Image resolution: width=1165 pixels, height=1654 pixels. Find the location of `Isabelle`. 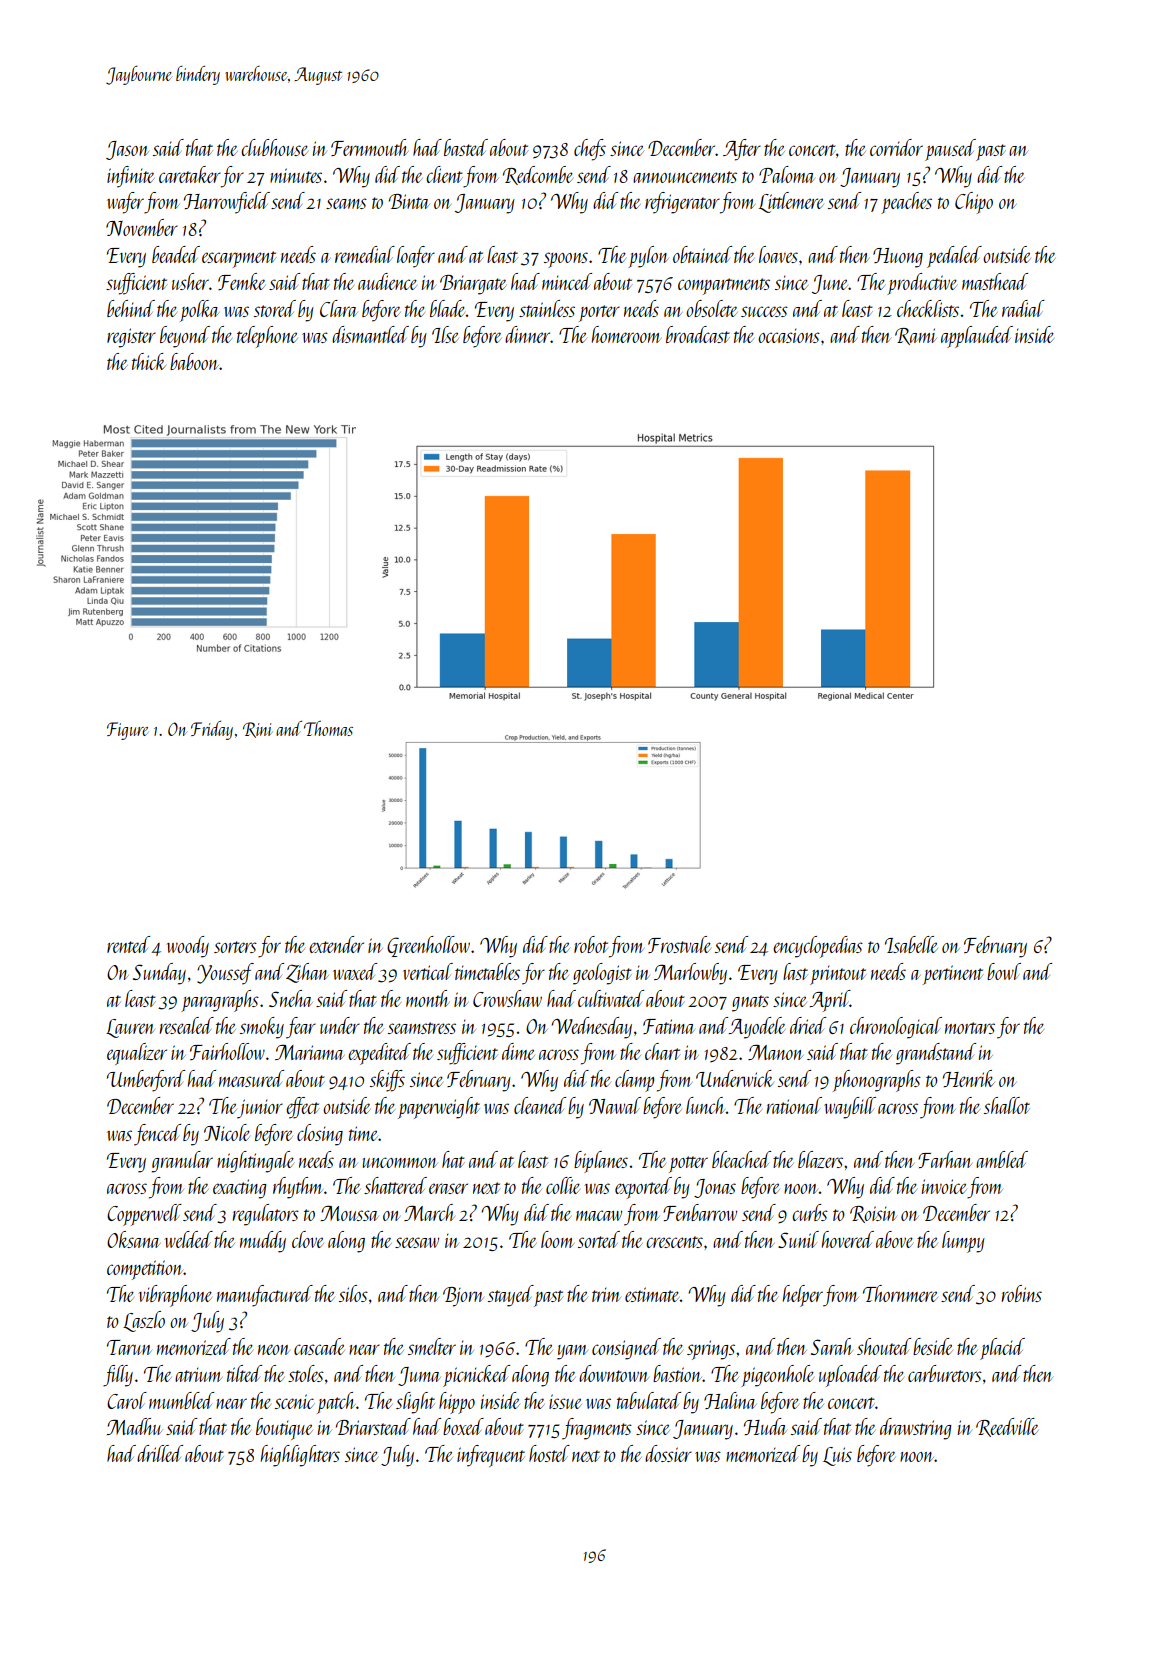

Isabelle is located at coordinates (911, 944).
